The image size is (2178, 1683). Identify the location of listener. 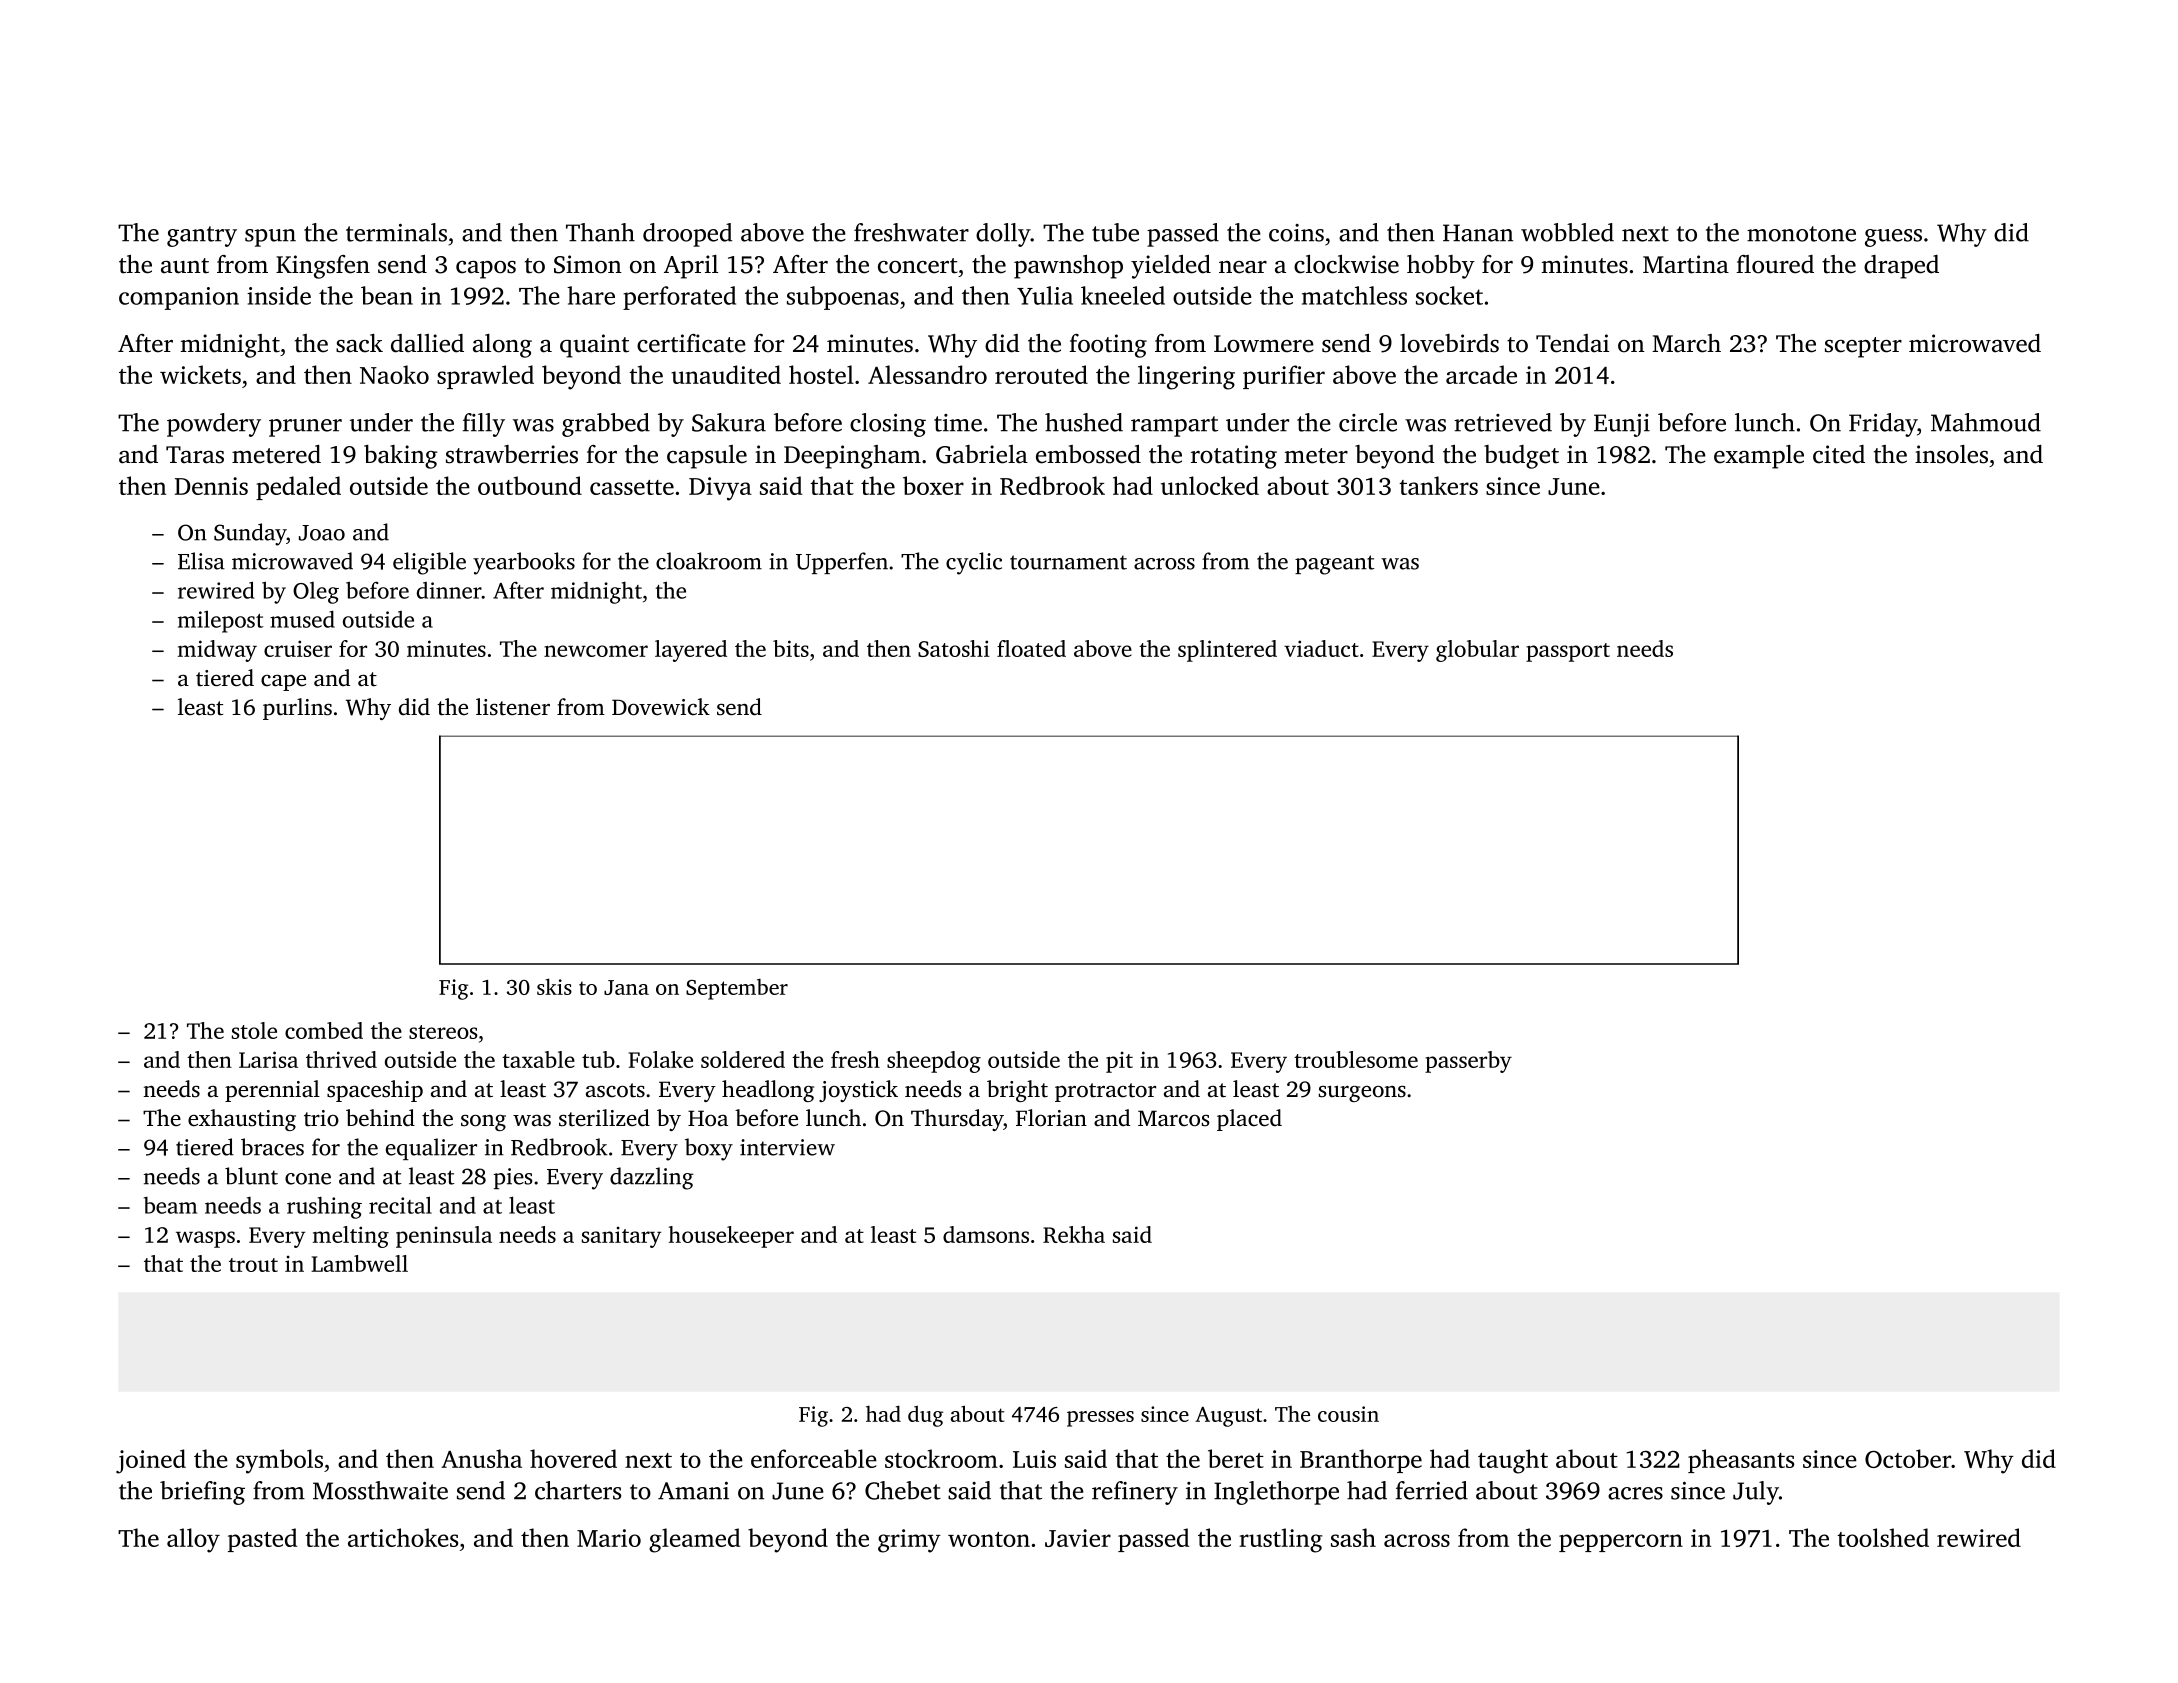
(513, 707).
